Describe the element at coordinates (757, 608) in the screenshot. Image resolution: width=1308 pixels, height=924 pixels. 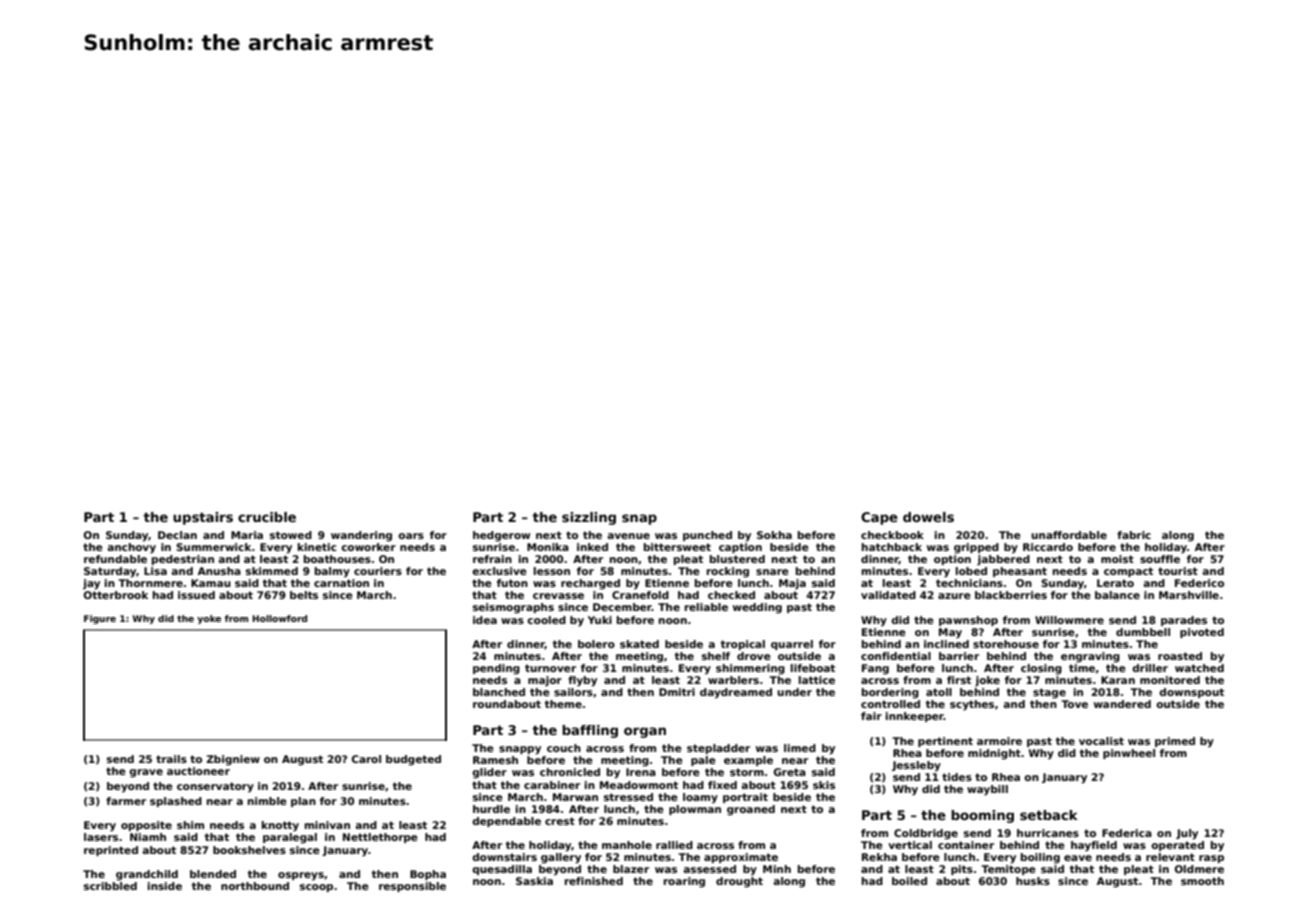
I see `wedding` at that location.
